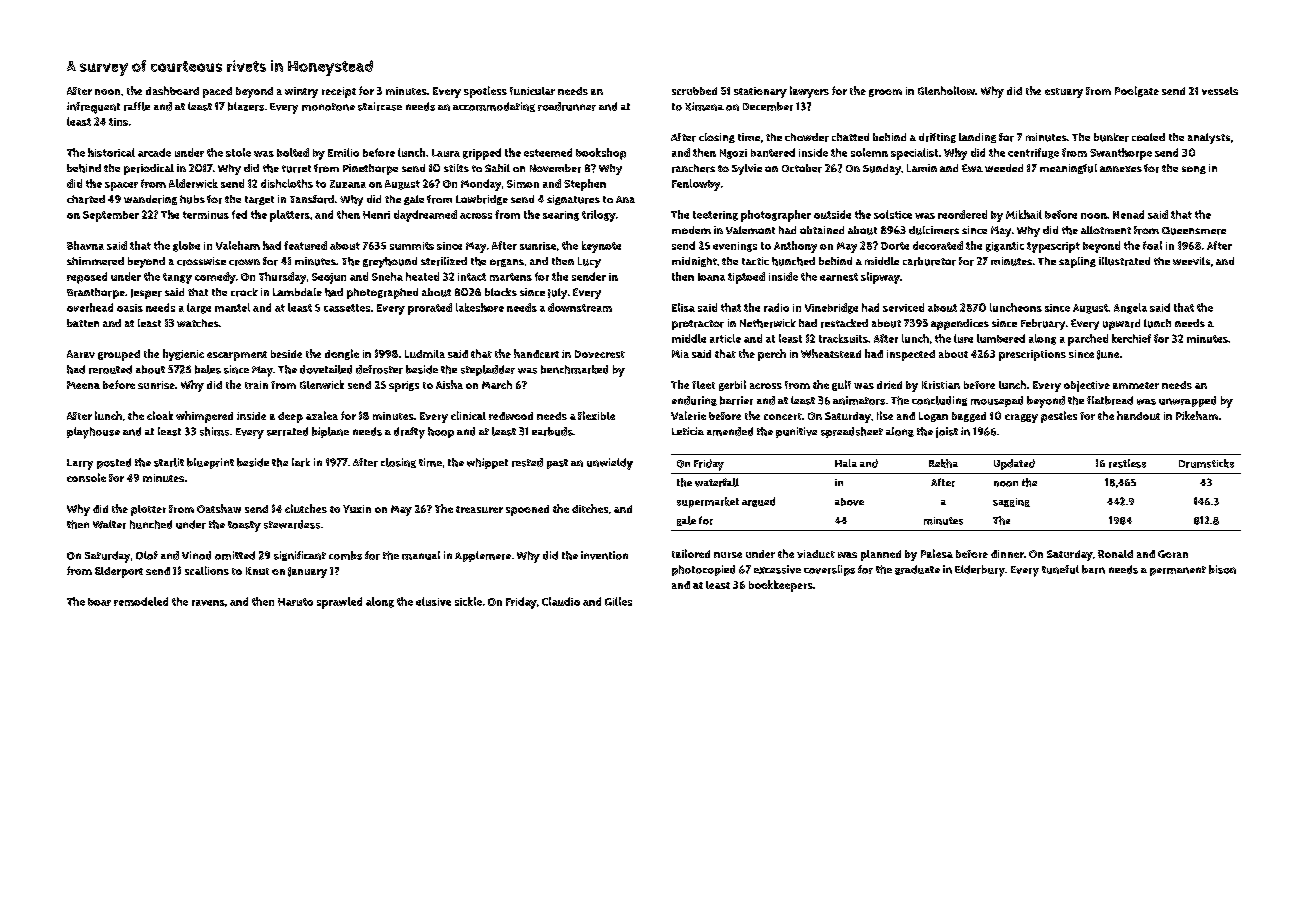 This screenshot has height=924, width=1308. I want to click on paced, so click(217, 92).
